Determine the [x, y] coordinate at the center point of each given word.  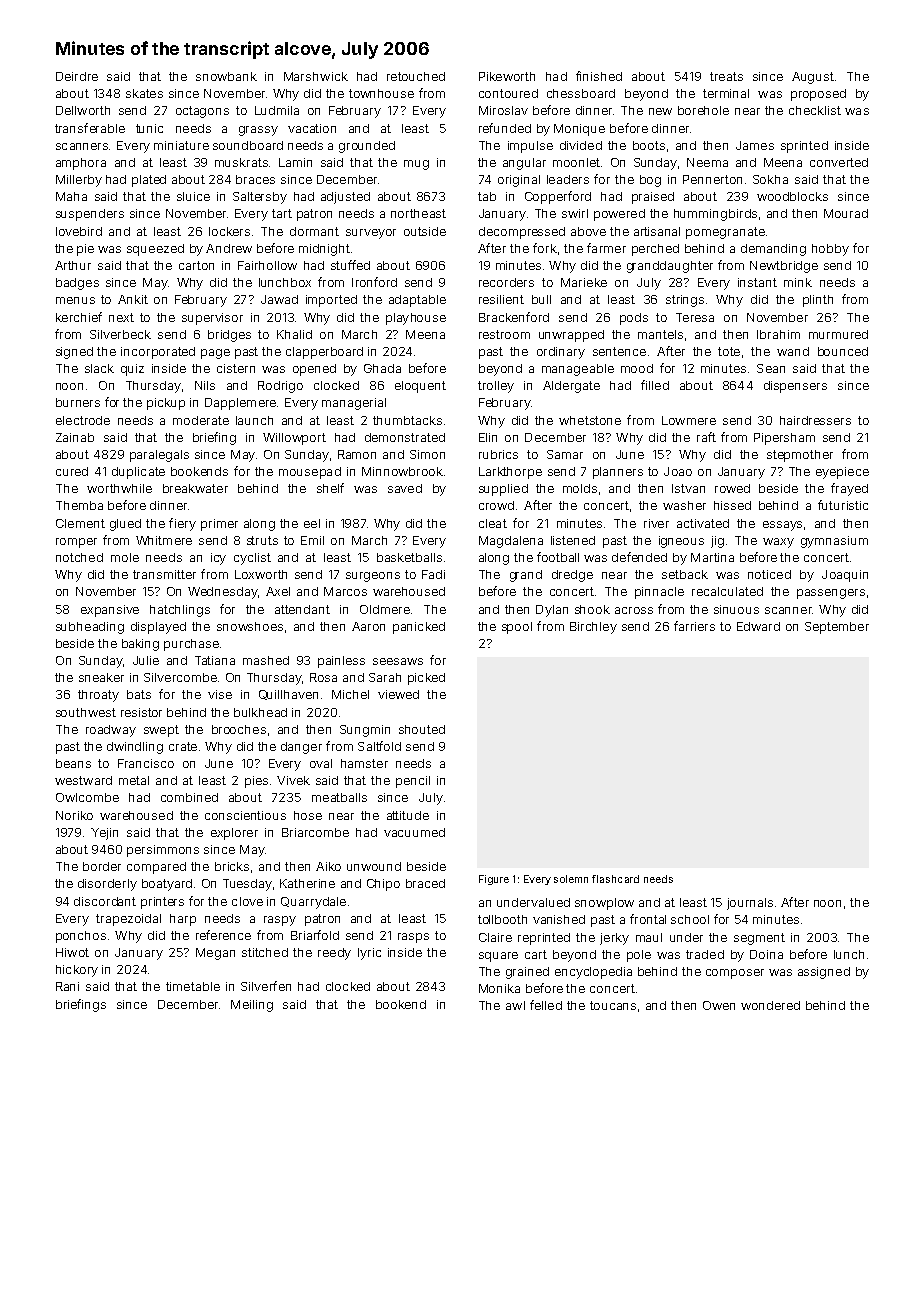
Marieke [584, 282]
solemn [571, 879]
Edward [758, 626]
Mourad [846, 213]
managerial [354, 404]
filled [655, 385]
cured [72, 471]
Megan [215, 954]
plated [149, 181]
